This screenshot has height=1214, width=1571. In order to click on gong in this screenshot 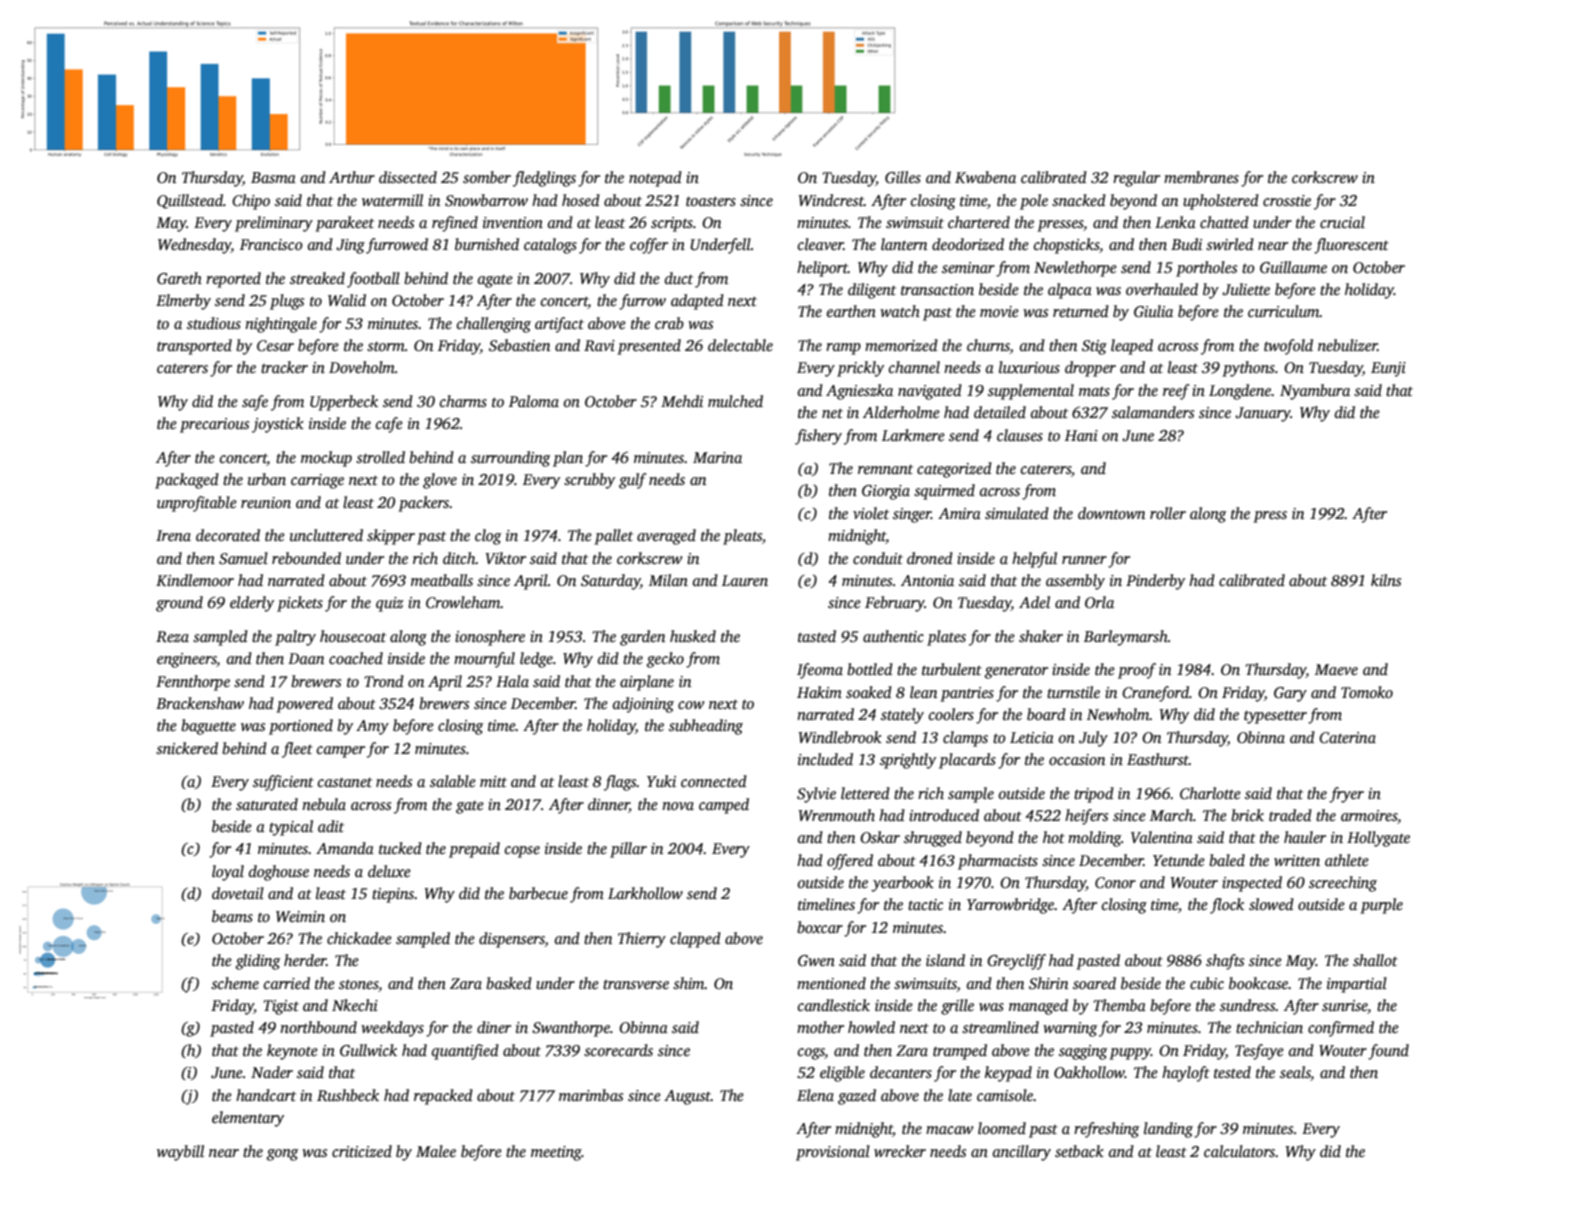, I will do `click(283, 1155)`.
